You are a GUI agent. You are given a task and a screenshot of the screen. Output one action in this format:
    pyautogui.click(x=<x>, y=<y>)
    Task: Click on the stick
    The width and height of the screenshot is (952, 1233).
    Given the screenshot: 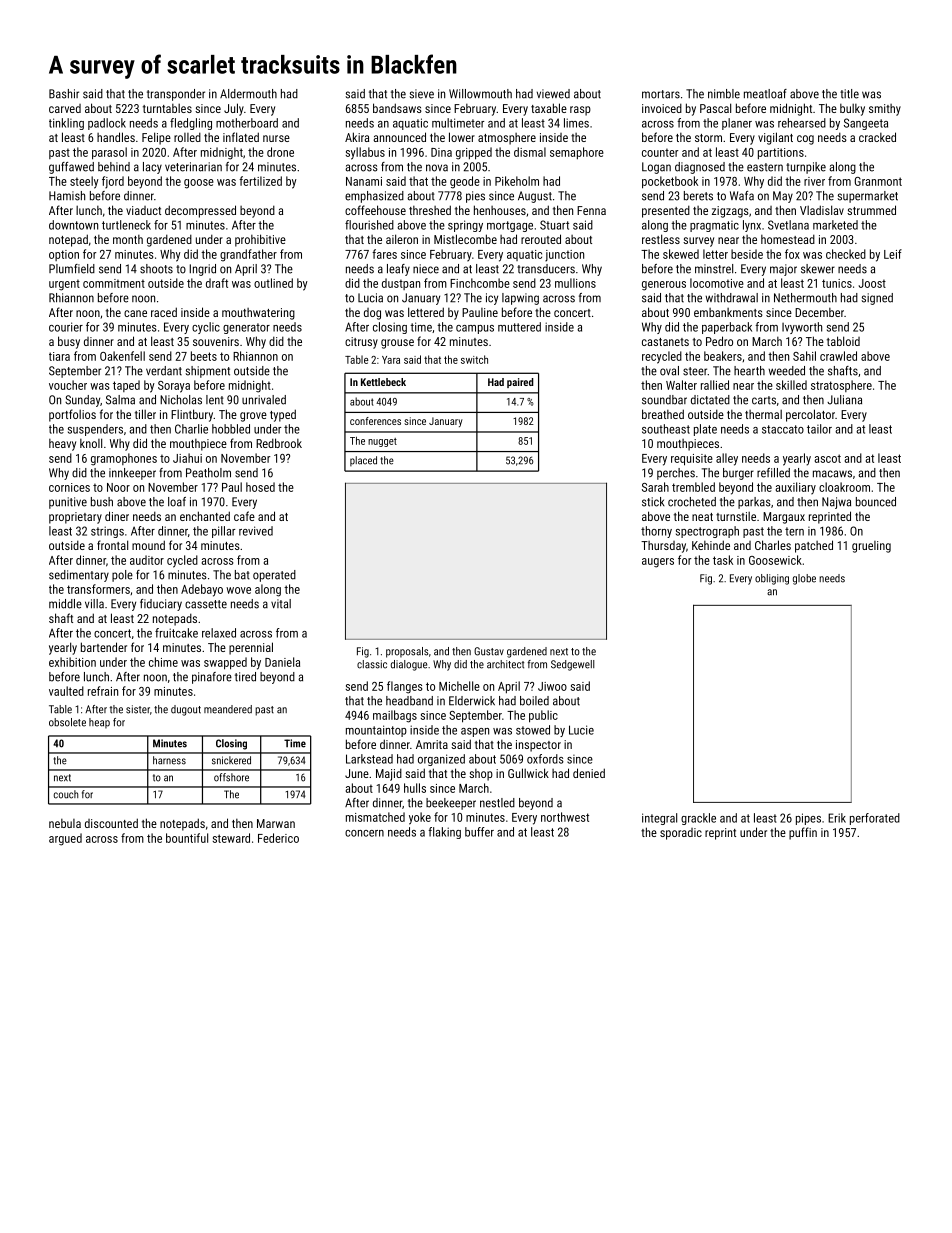 What is the action you would take?
    pyautogui.click(x=653, y=502)
